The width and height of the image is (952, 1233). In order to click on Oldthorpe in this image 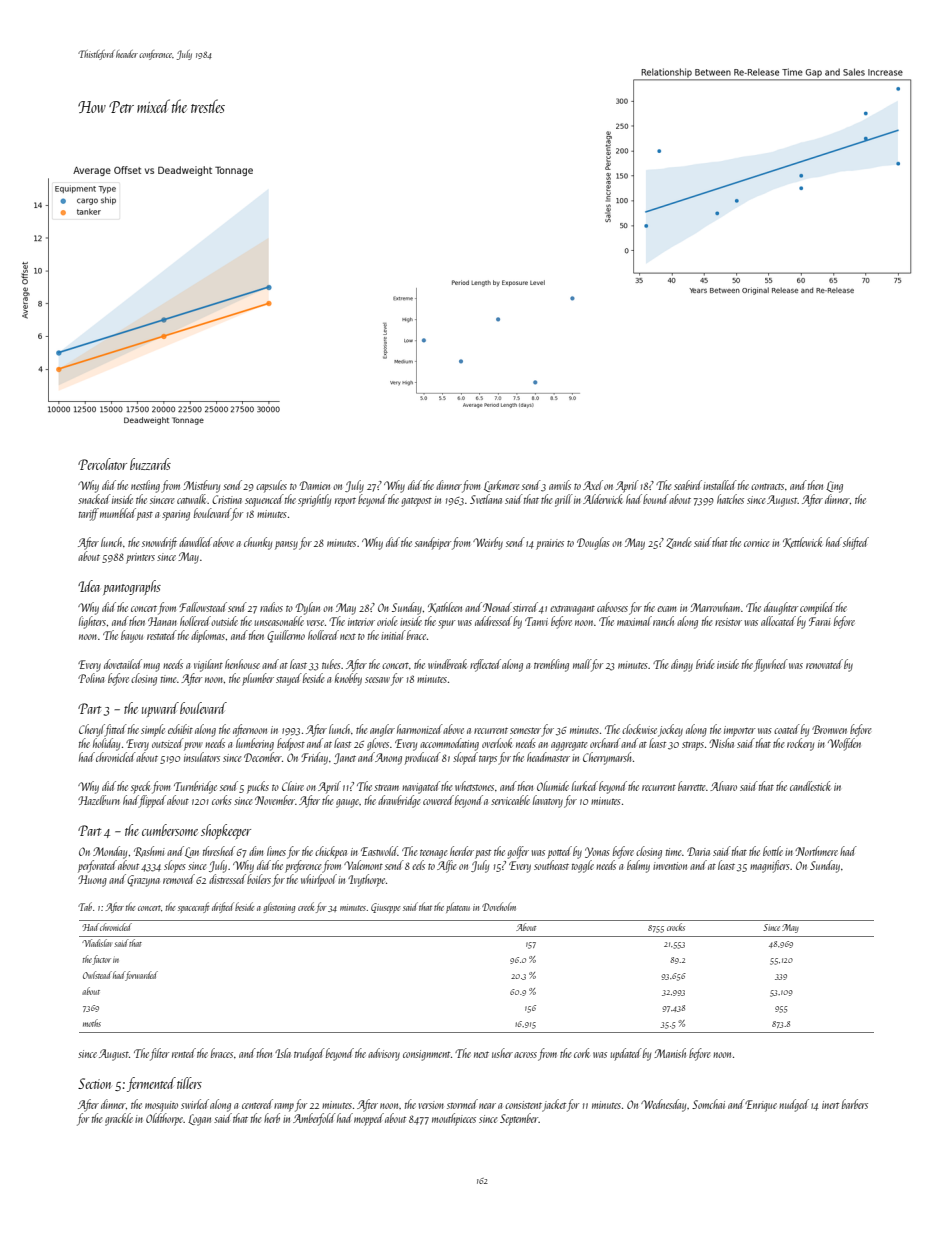, I will do `click(165, 1119)`.
